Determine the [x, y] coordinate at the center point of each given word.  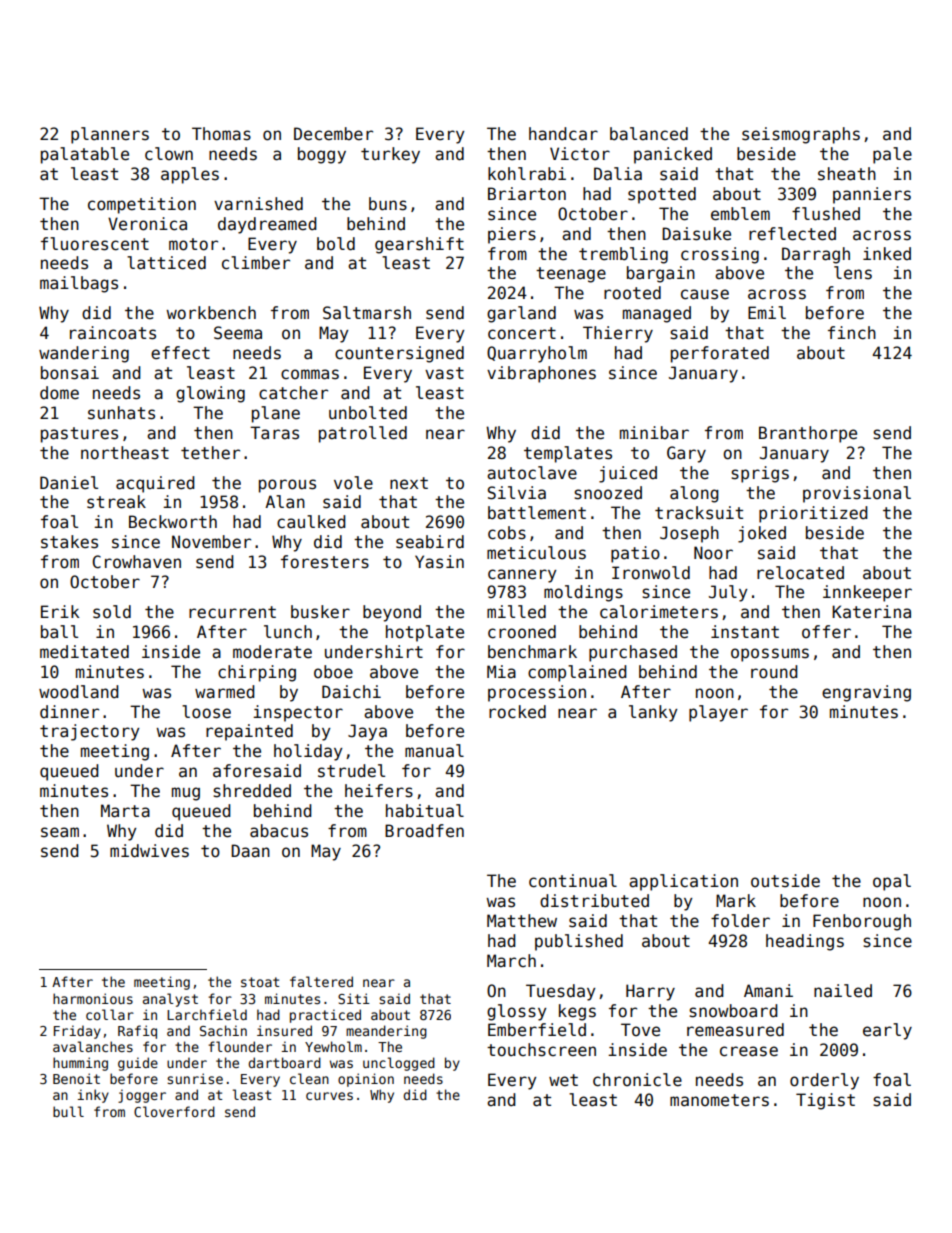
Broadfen [424, 831]
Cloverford [174, 1111]
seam [60, 832]
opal [892, 882]
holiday [308, 752]
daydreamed [267, 225]
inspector [298, 713]
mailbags [79, 284]
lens [853, 273]
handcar [563, 134]
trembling [623, 255]
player [718, 713]
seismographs [801, 135]
